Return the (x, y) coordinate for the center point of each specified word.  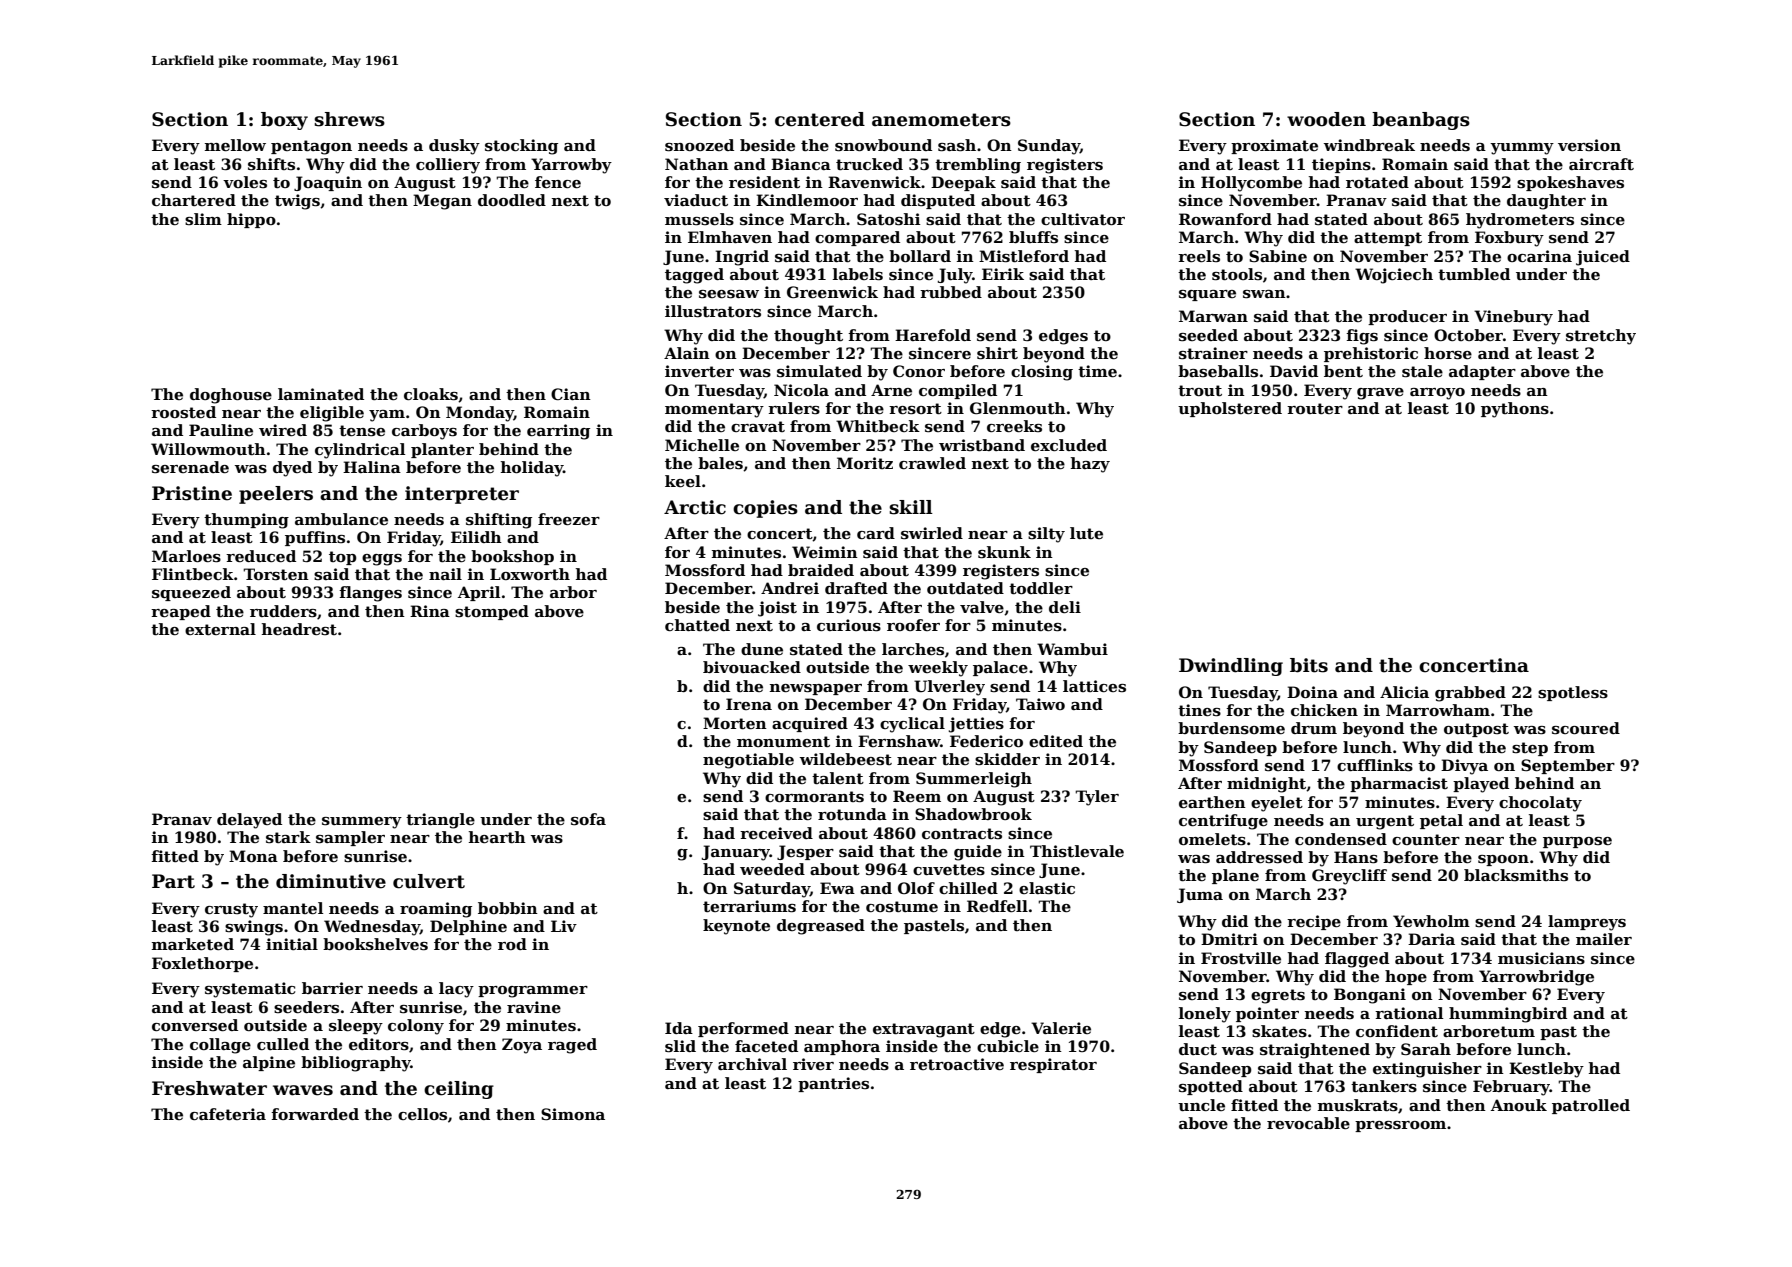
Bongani (1370, 996)
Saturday (772, 890)
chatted (697, 625)
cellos (422, 1114)
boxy (284, 121)
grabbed (1470, 694)
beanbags (1421, 121)
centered (820, 119)
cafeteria (228, 1114)
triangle (440, 821)
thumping (246, 521)
